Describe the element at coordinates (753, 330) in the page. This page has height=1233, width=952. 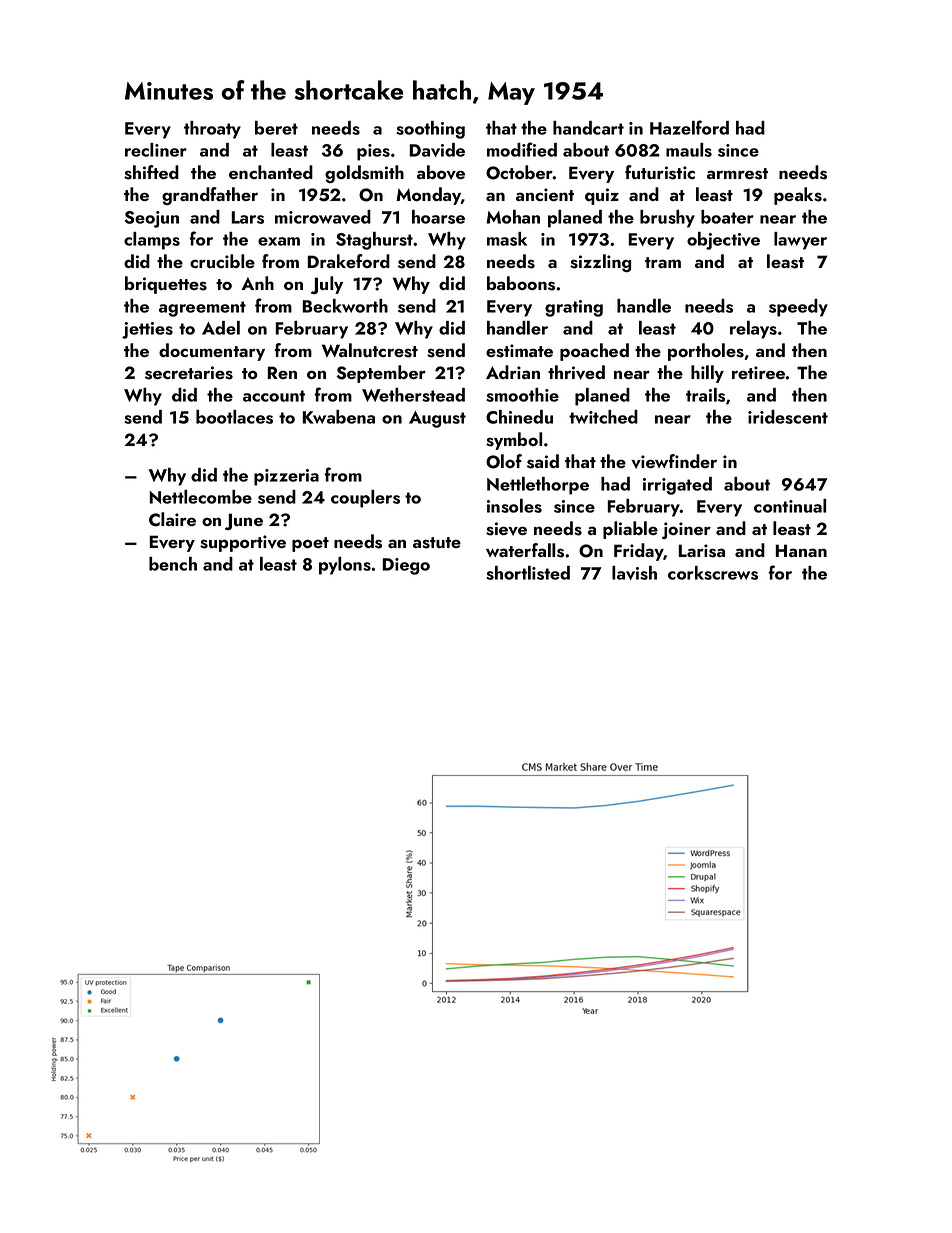
I see `relays` at that location.
